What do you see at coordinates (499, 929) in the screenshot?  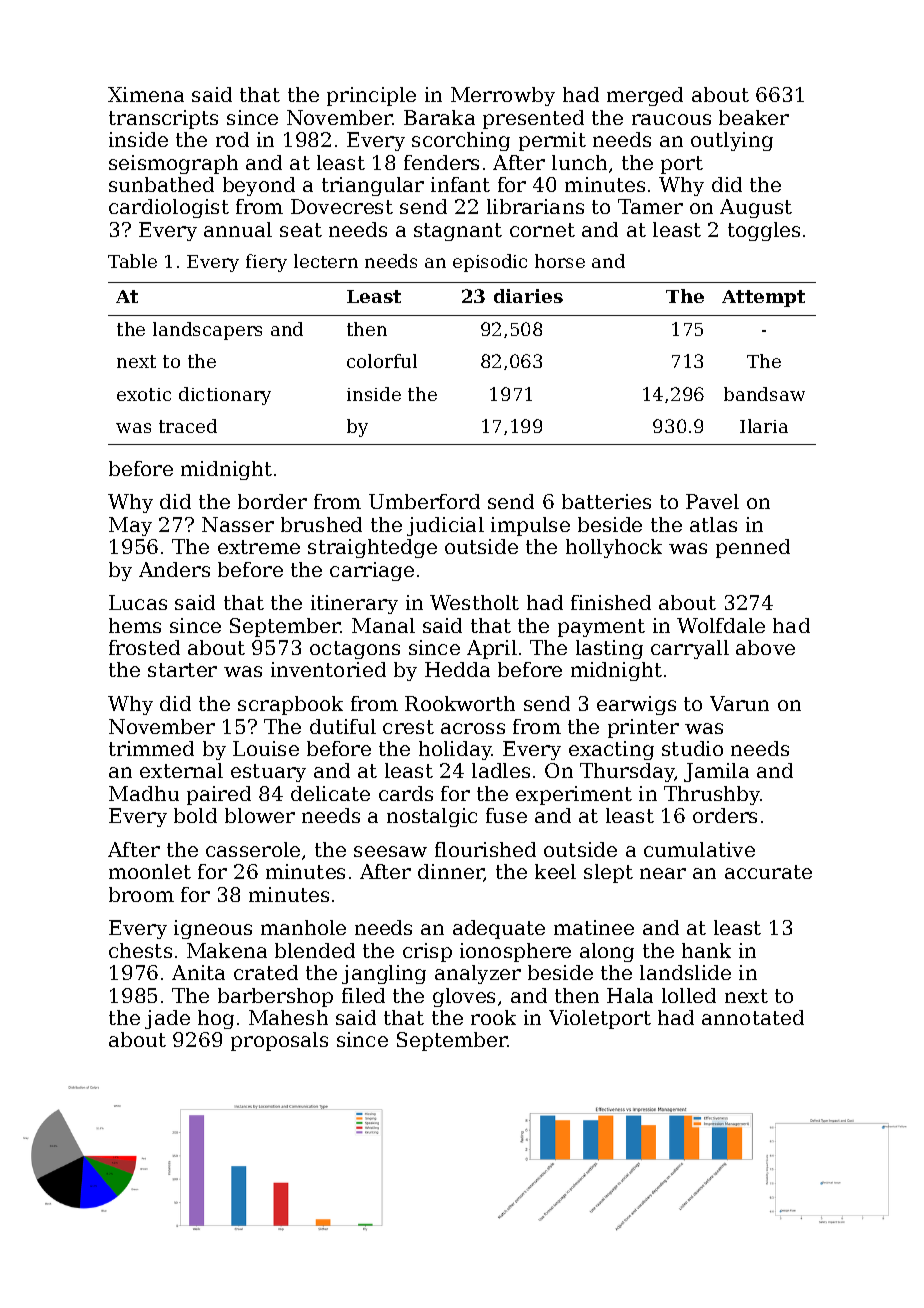 I see `adequate` at bounding box center [499, 929].
